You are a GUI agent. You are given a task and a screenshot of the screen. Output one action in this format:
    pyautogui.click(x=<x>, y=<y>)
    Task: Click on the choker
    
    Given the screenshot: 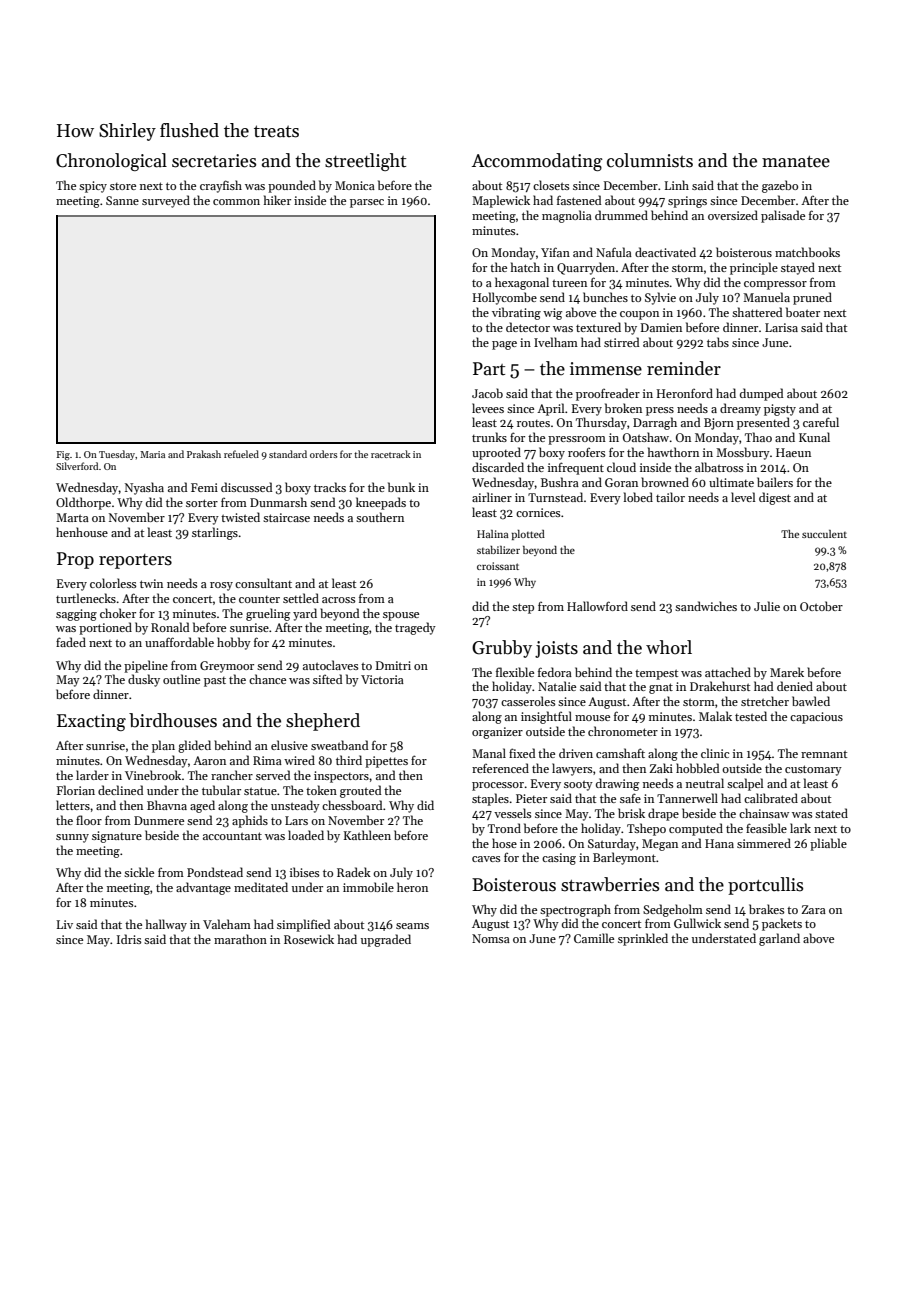 What is the action you would take?
    pyautogui.click(x=118, y=613)
